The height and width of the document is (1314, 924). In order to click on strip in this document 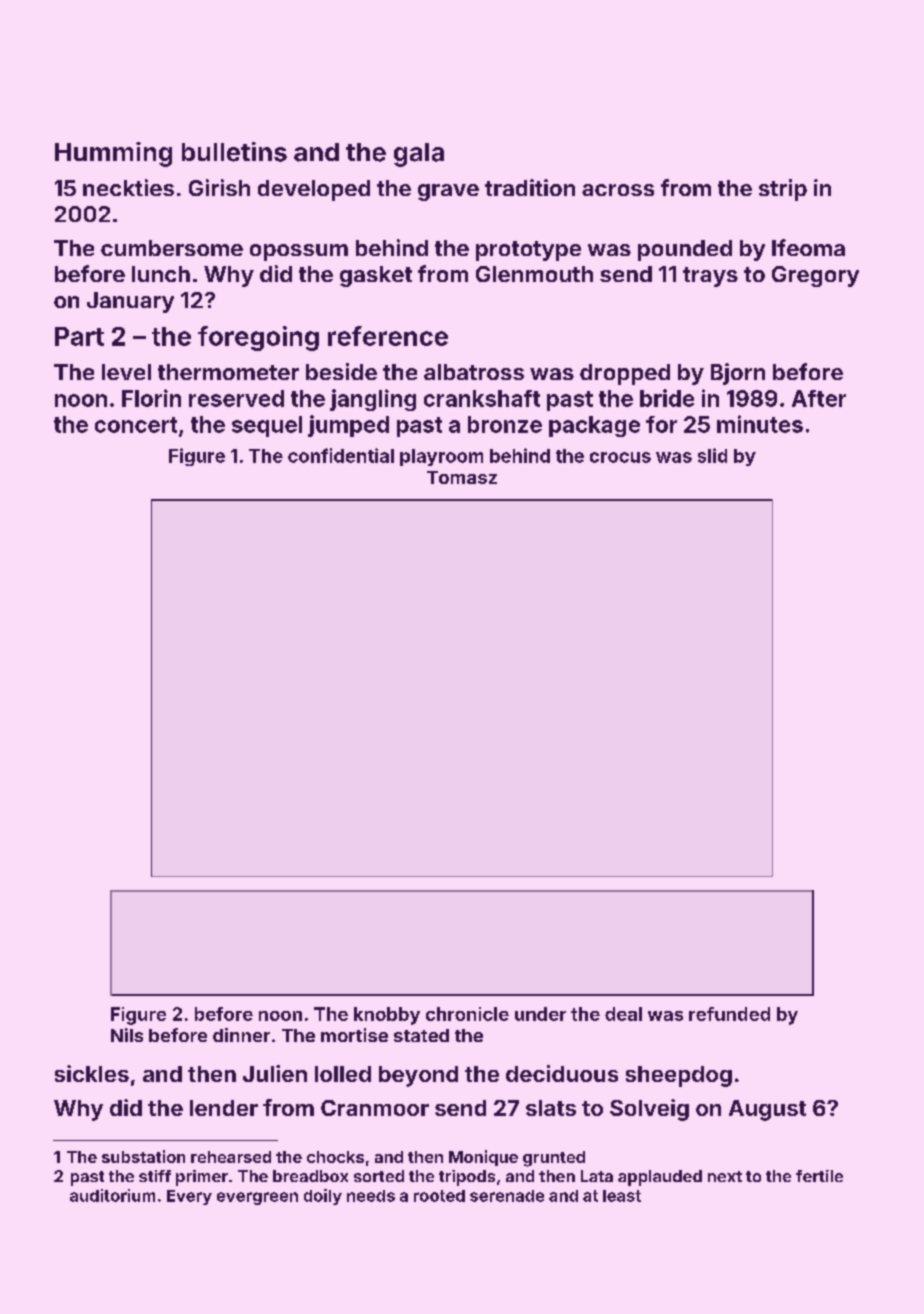, I will do `click(783, 190)`.
